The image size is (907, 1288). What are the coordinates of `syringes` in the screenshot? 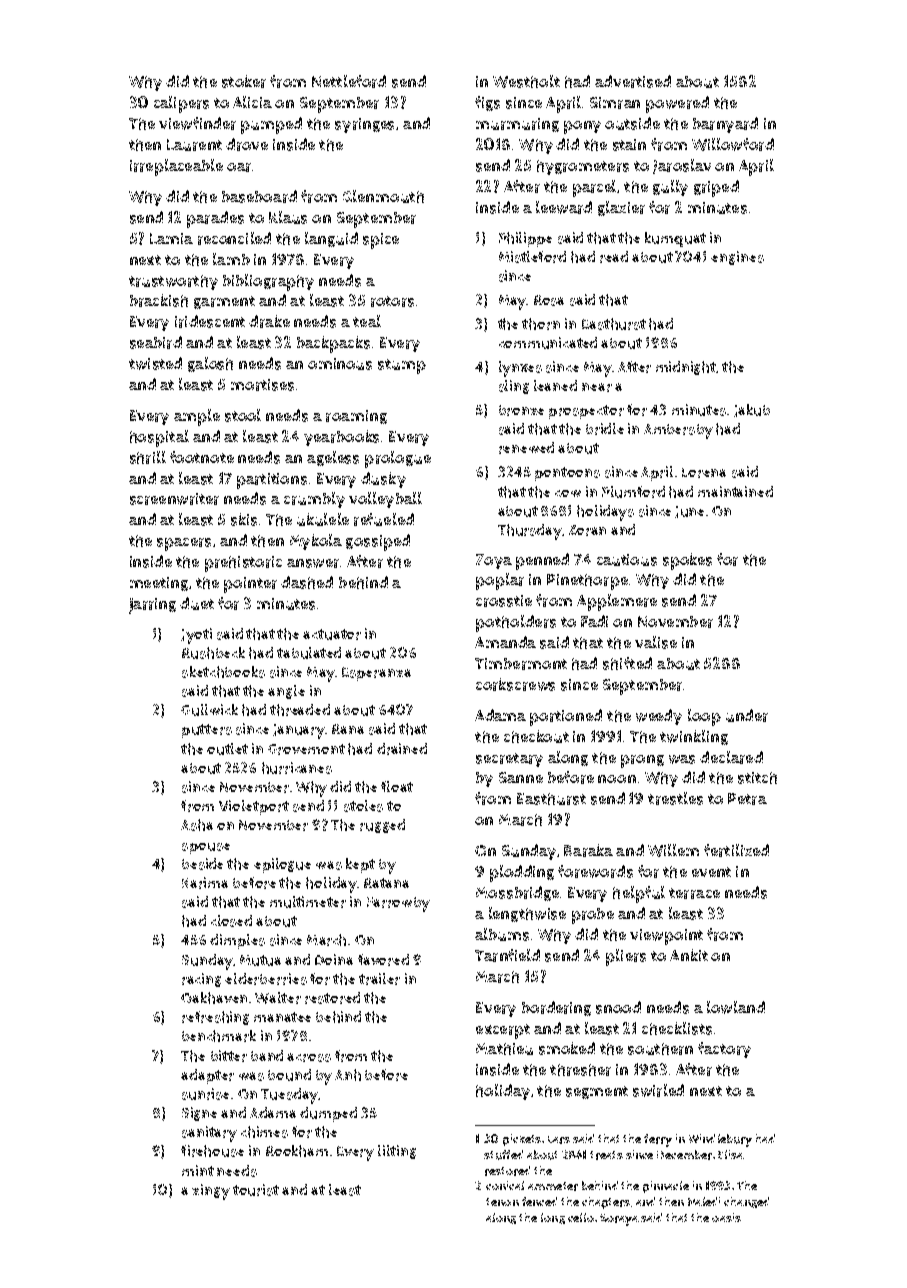 It's located at (364, 125).
